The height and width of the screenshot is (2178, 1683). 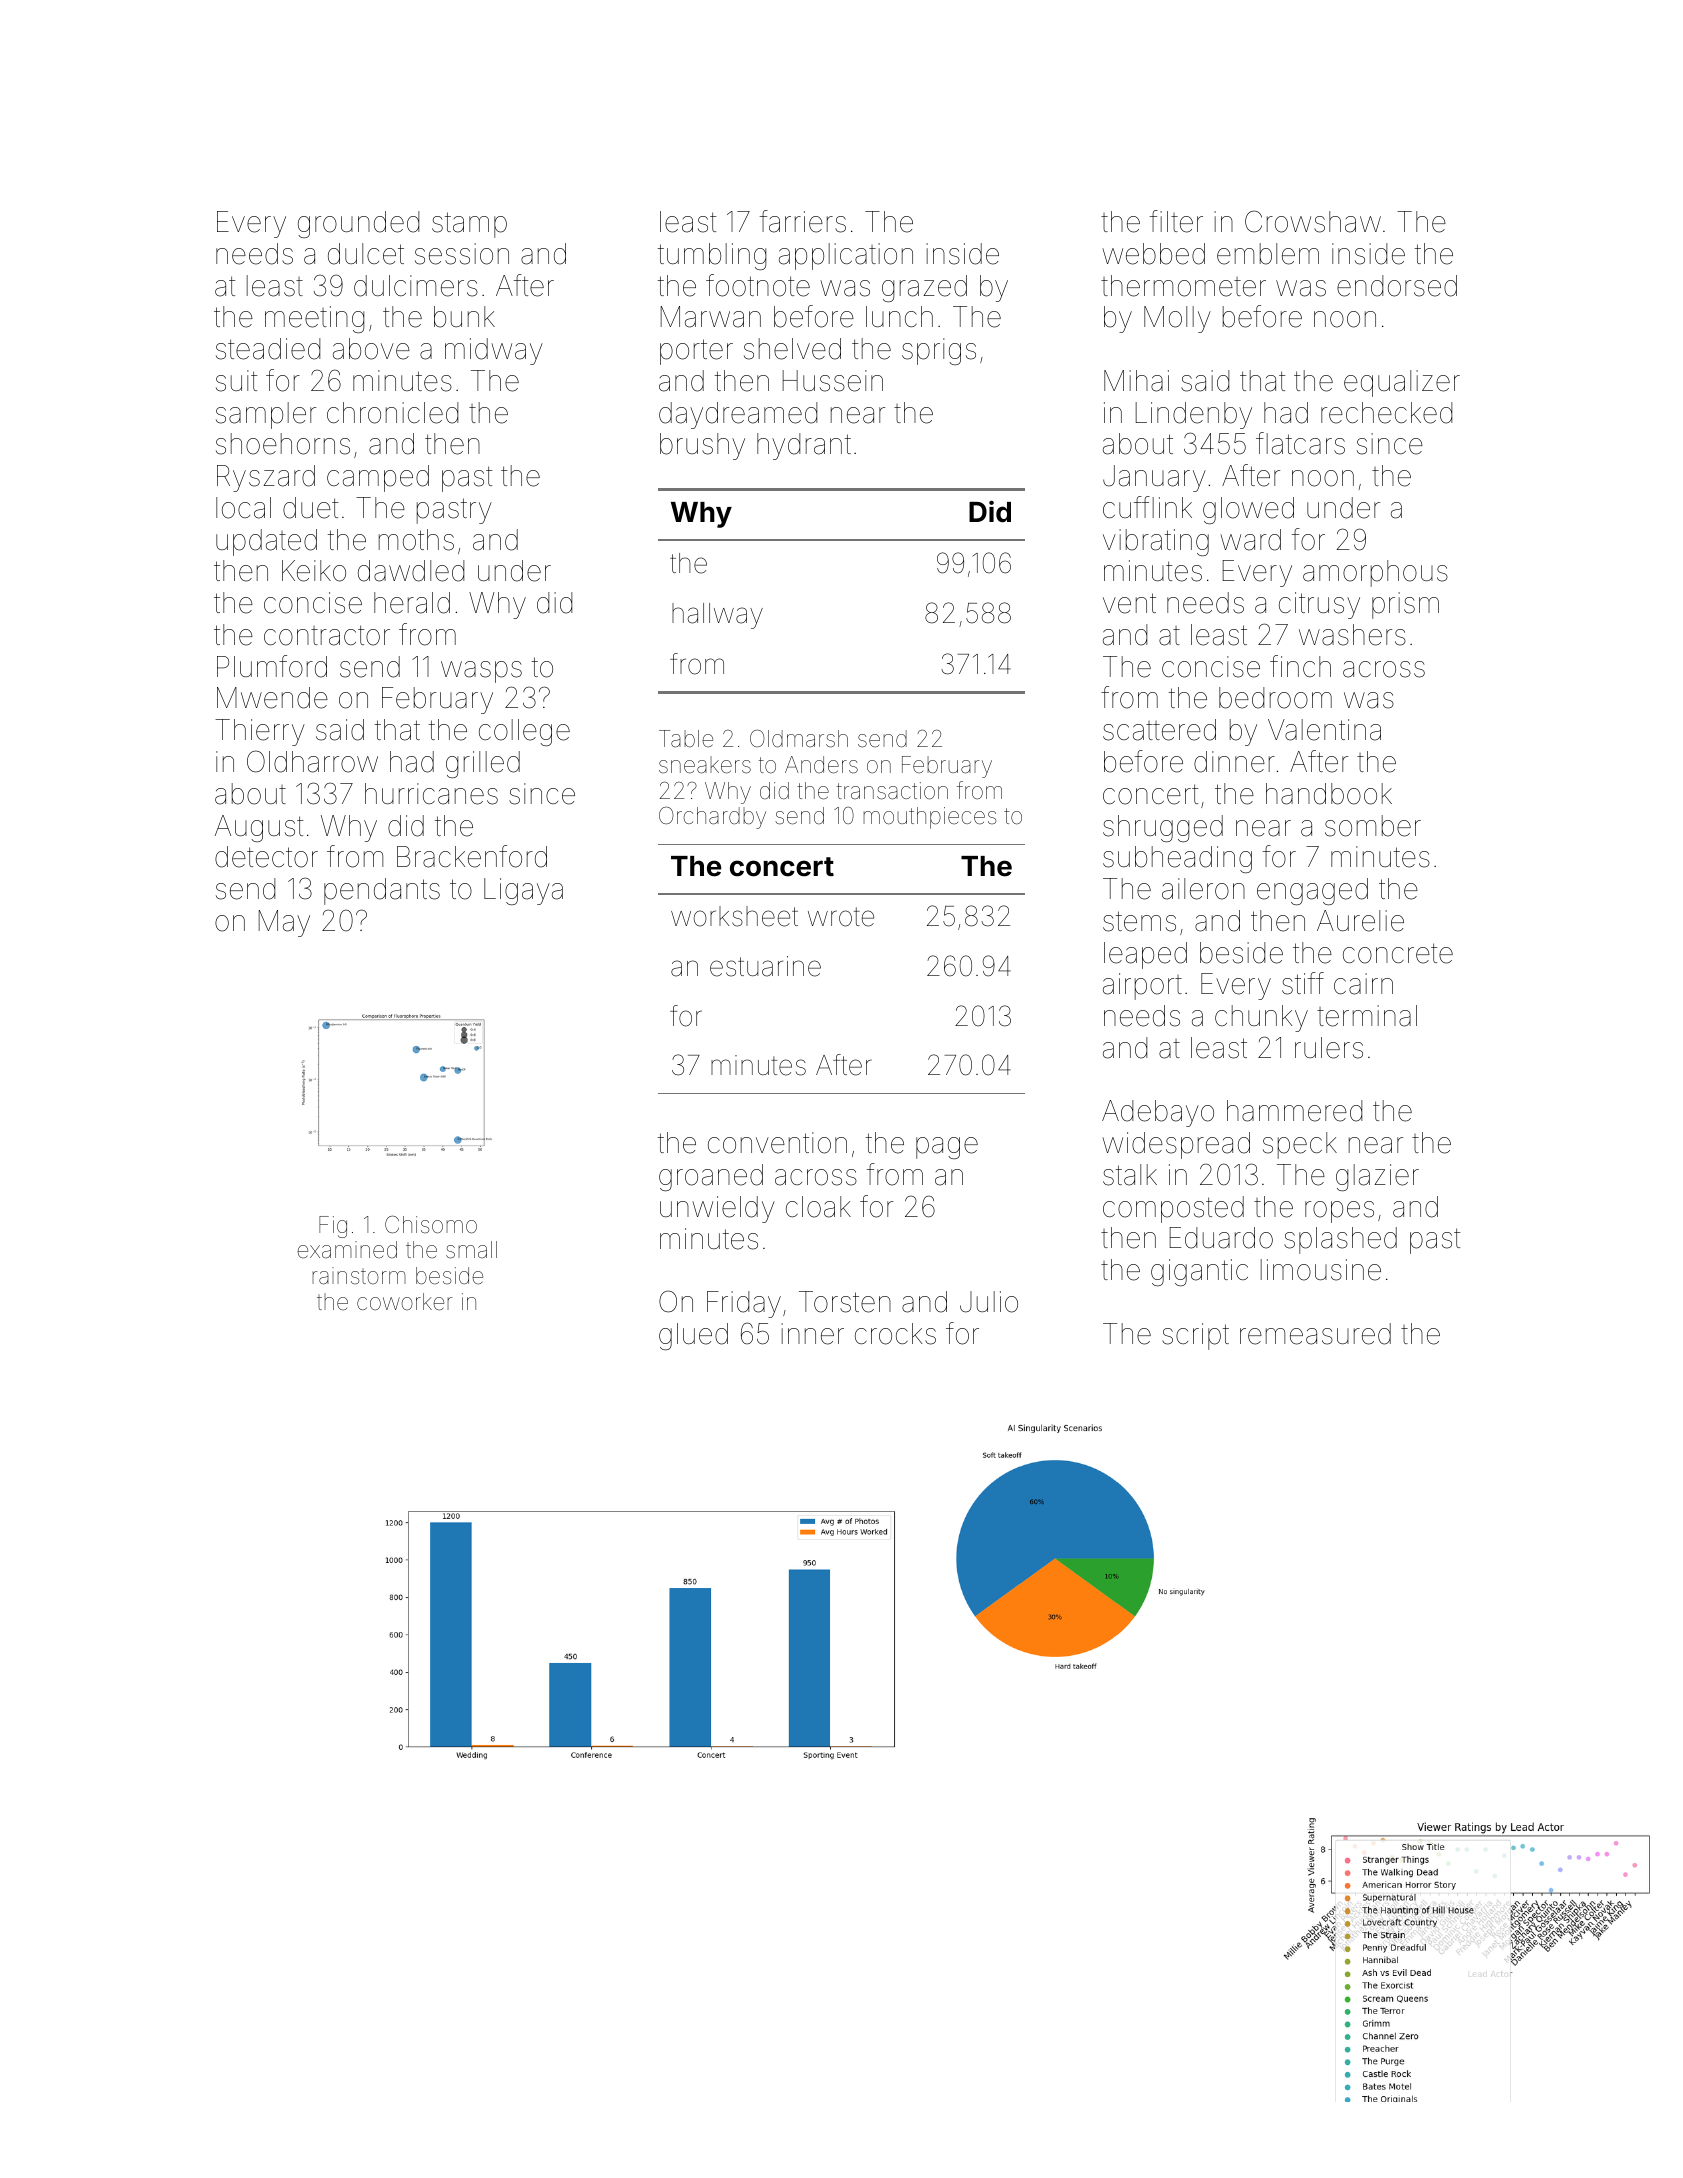 I want to click on emblem, so click(x=1268, y=254).
